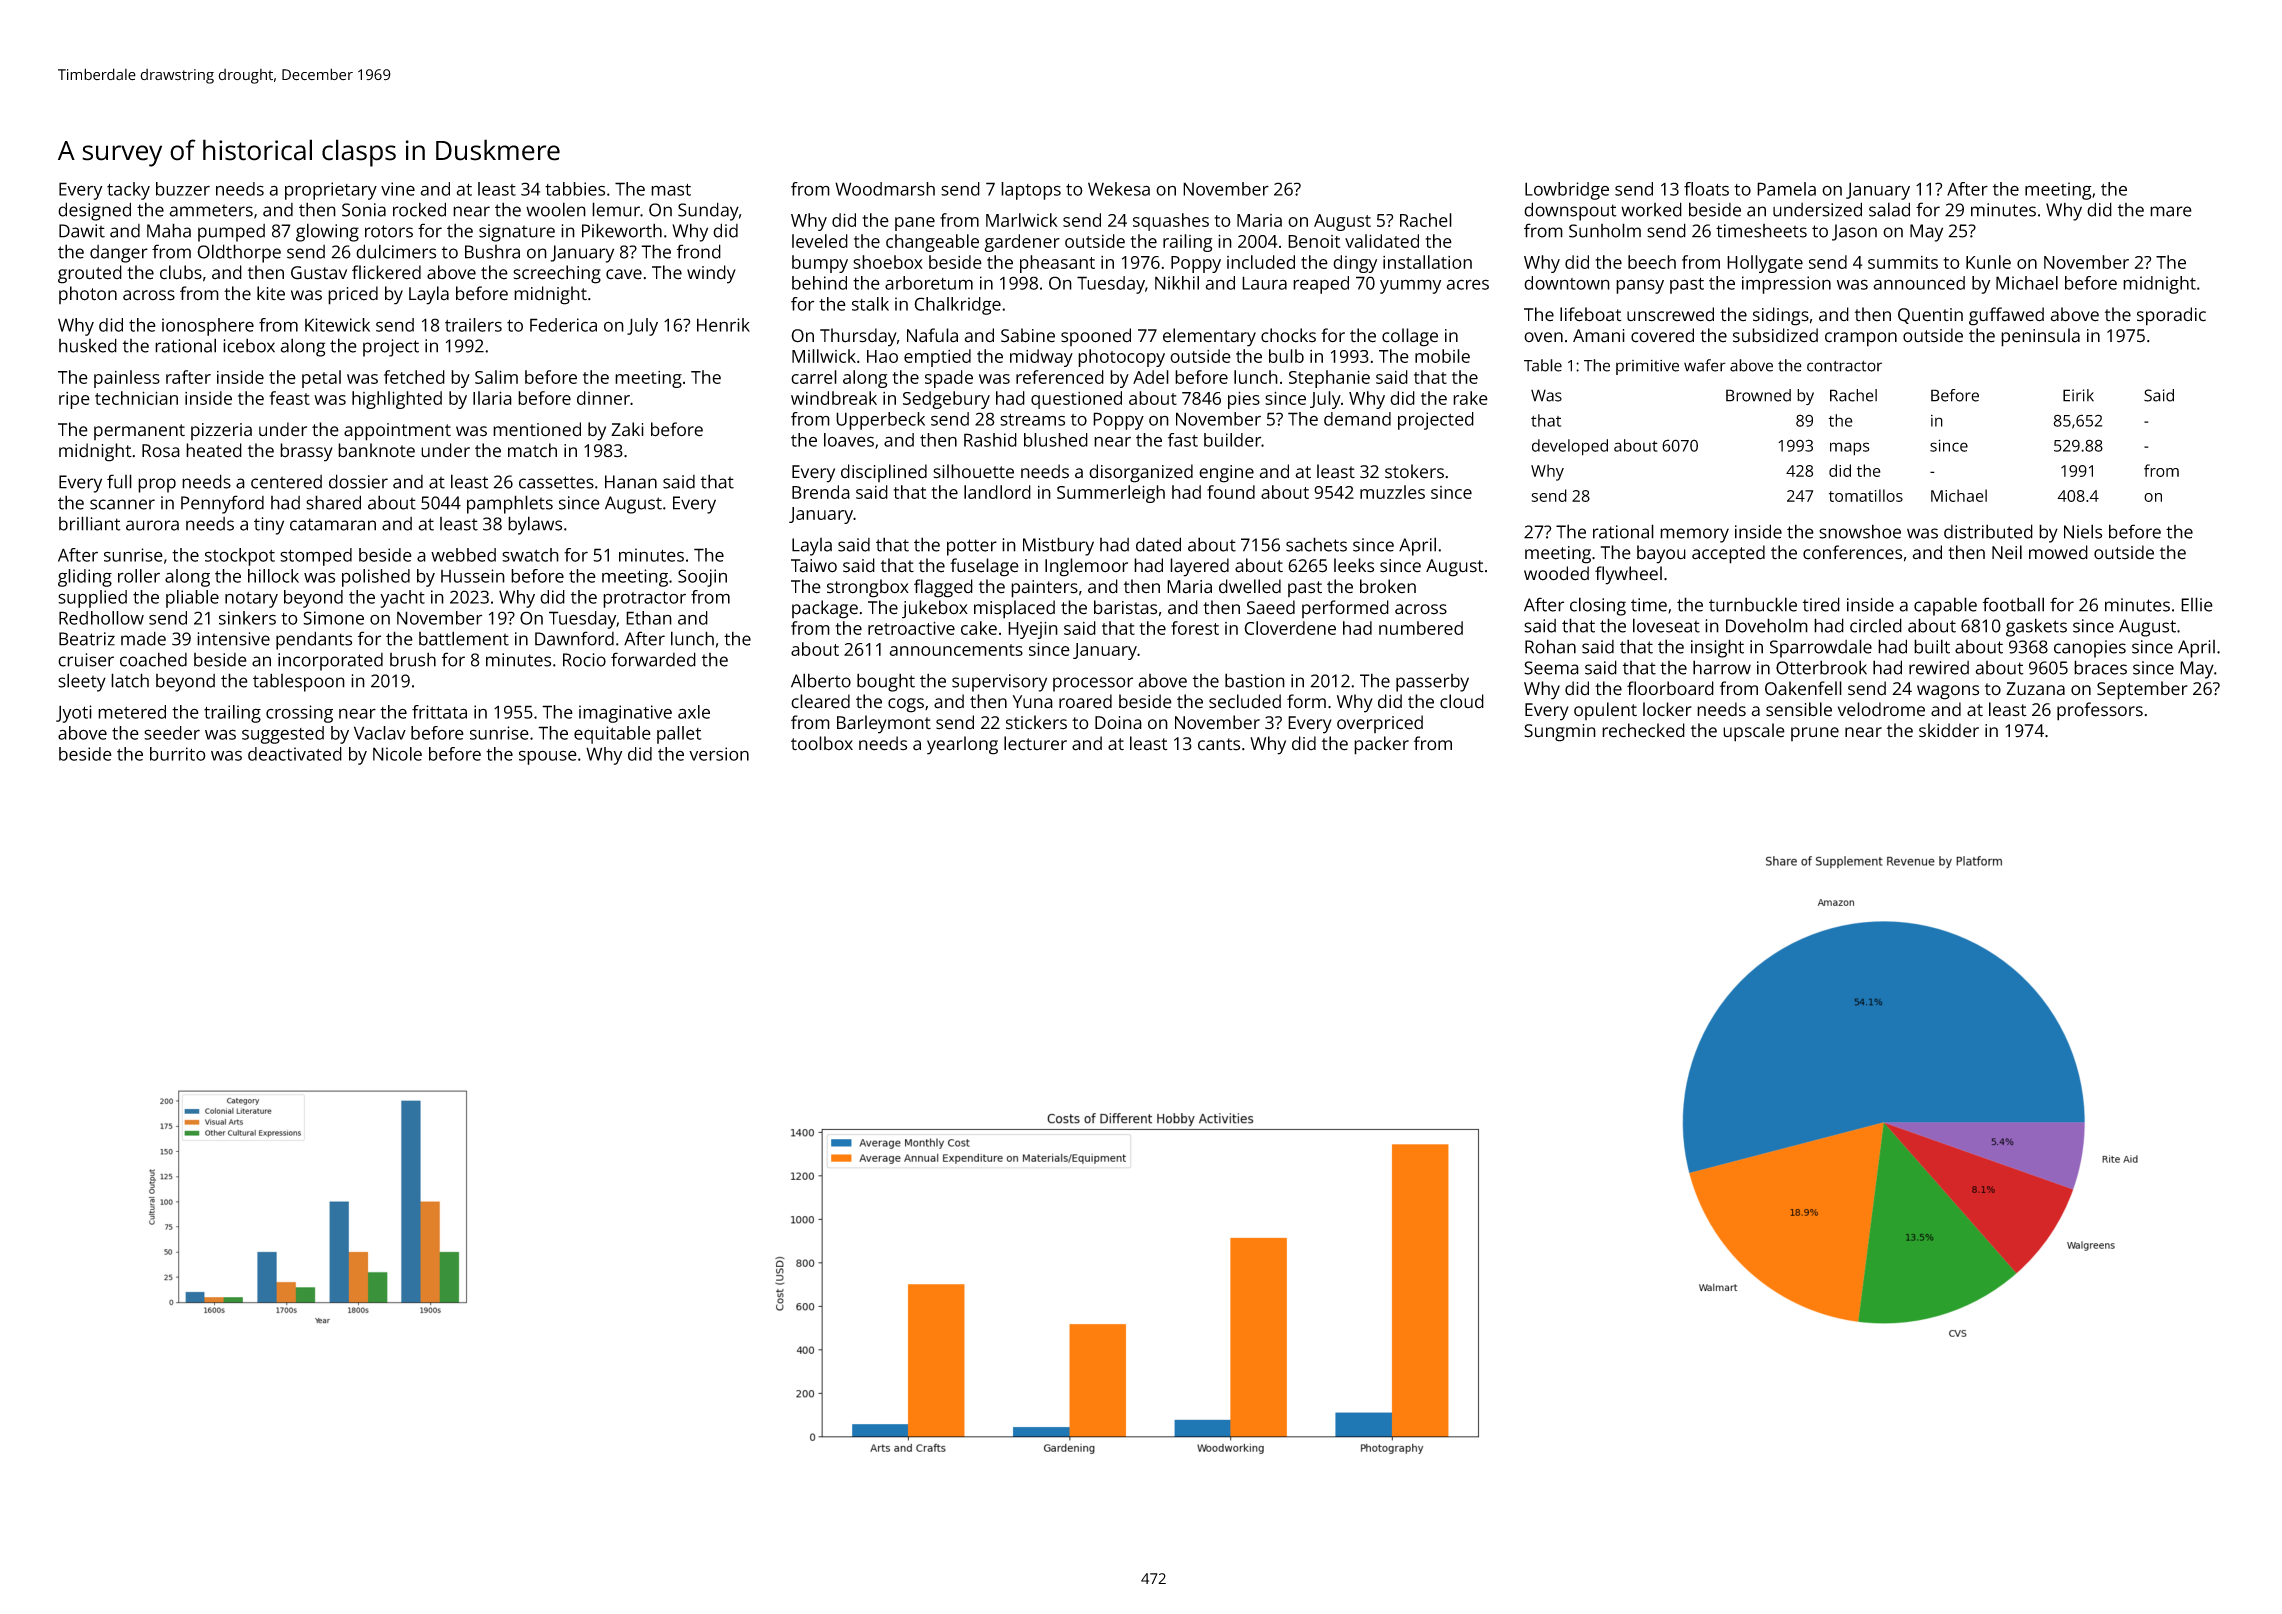 Image resolution: width=2282 pixels, height=1614 pixels. I want to click on Wekesa, so click(1119, 189).
